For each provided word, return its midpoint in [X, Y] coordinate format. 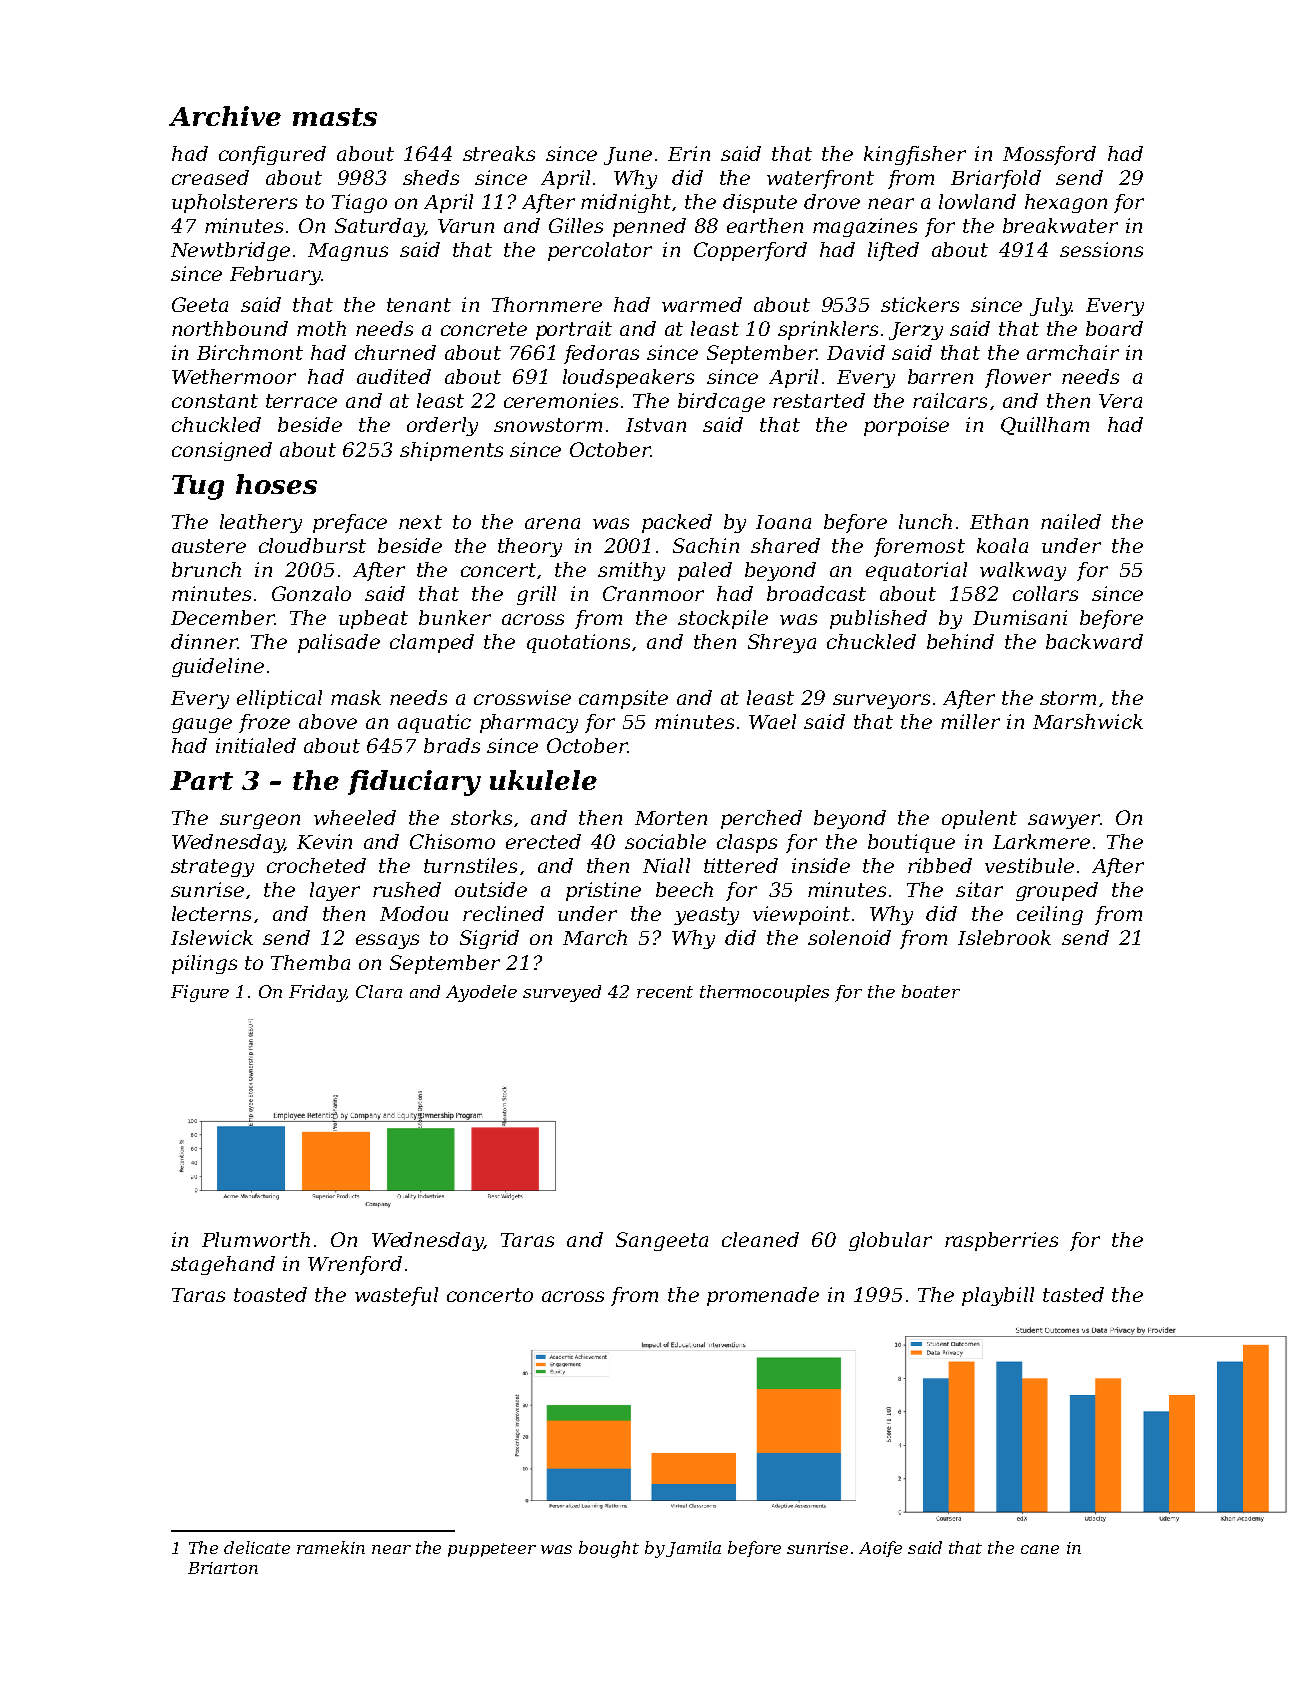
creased [210, 177]
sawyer [1064, 821]
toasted [270, 1294]
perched [761, 819]
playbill [998, 1296]
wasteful [396, 1296]
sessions [1101, 249]
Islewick [212, 937]
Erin [689, 153]
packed [677, 523]
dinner [204, 641]
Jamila [693, 1549]
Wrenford [355, 1265]
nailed [1071, 521]
